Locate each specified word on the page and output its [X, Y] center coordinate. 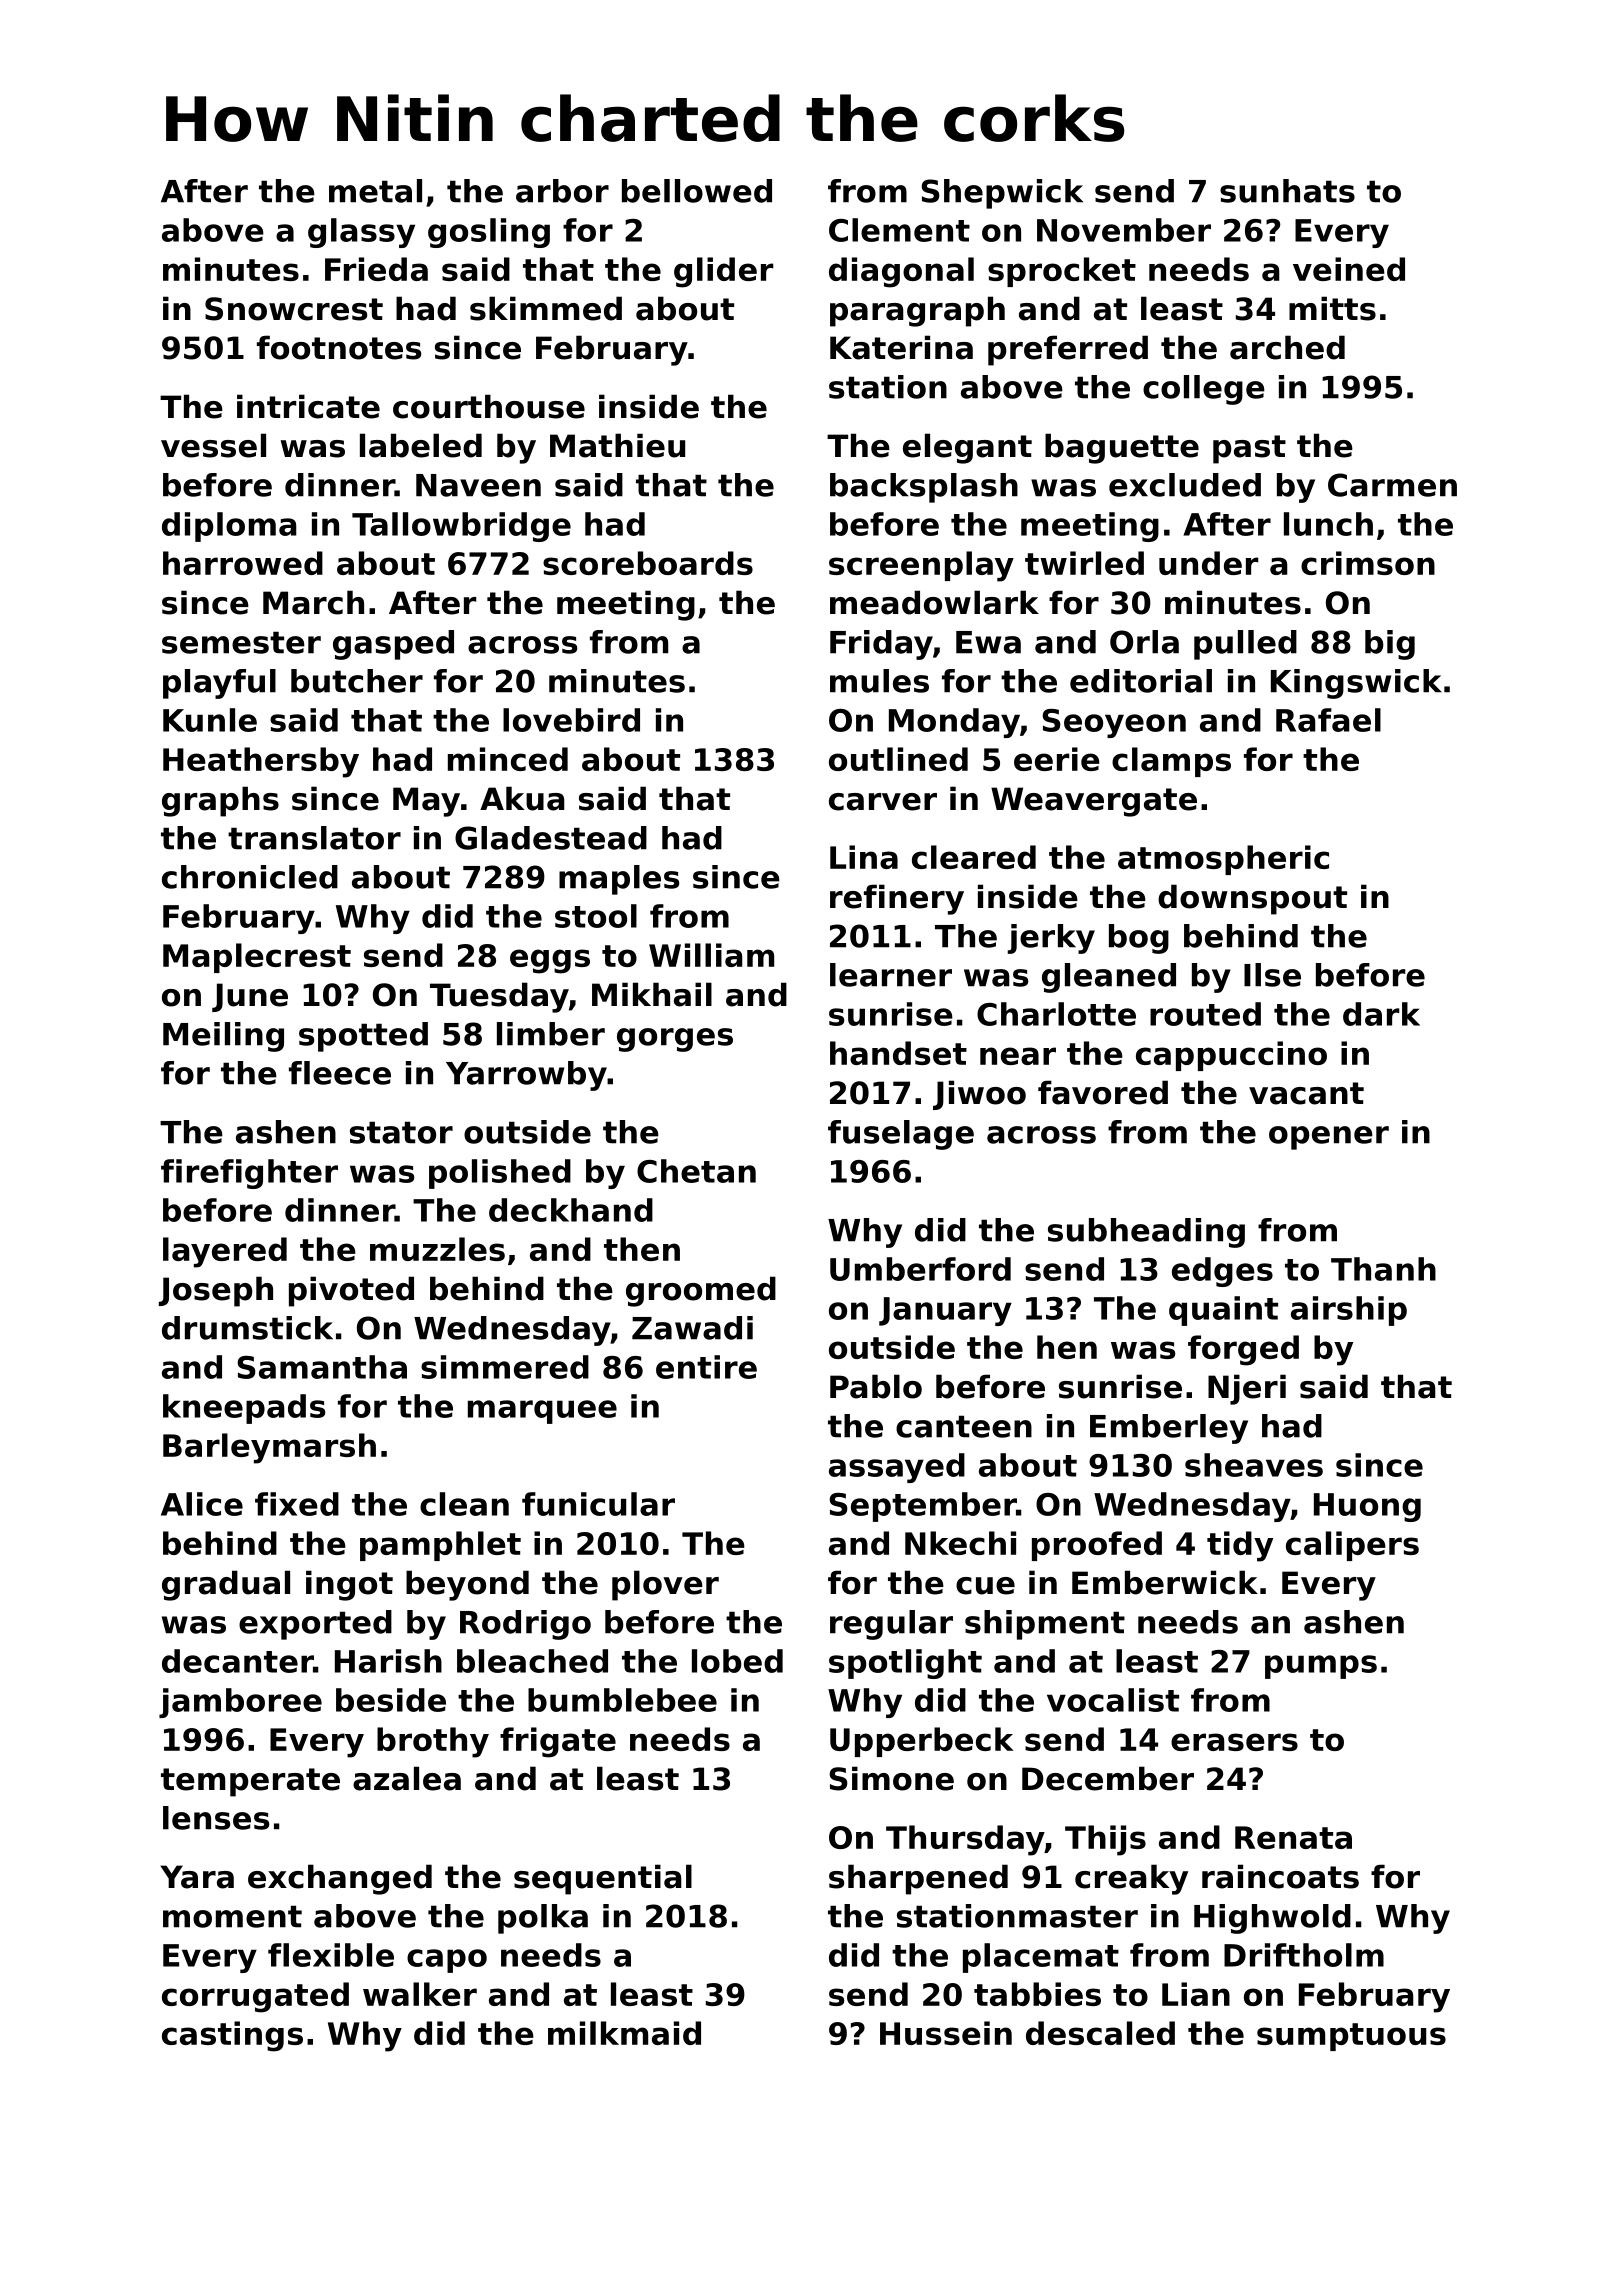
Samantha [322, 1367]
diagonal [901, 272]
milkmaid [624, 2033]
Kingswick [1356, 684]
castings [232, 2036]
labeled [421, 445]
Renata [1293, 1837]
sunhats [1287, 191]
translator [314, 838]
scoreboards [648, 563]
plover [665, 1585]
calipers [1352, 1546]
